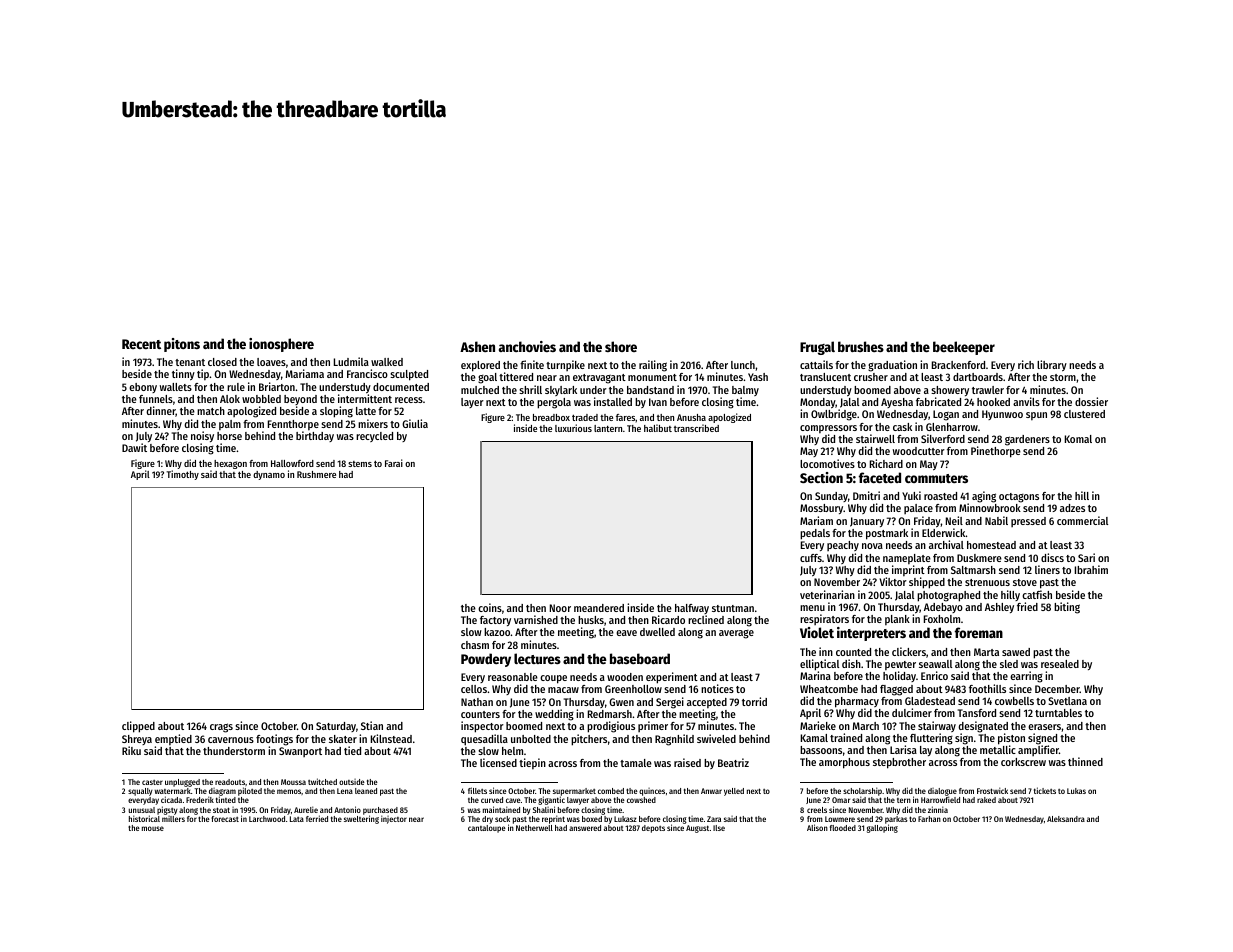 The width and height of the screenshot is (1233, 952). I want to click on dynamo, so click(269, 475).
